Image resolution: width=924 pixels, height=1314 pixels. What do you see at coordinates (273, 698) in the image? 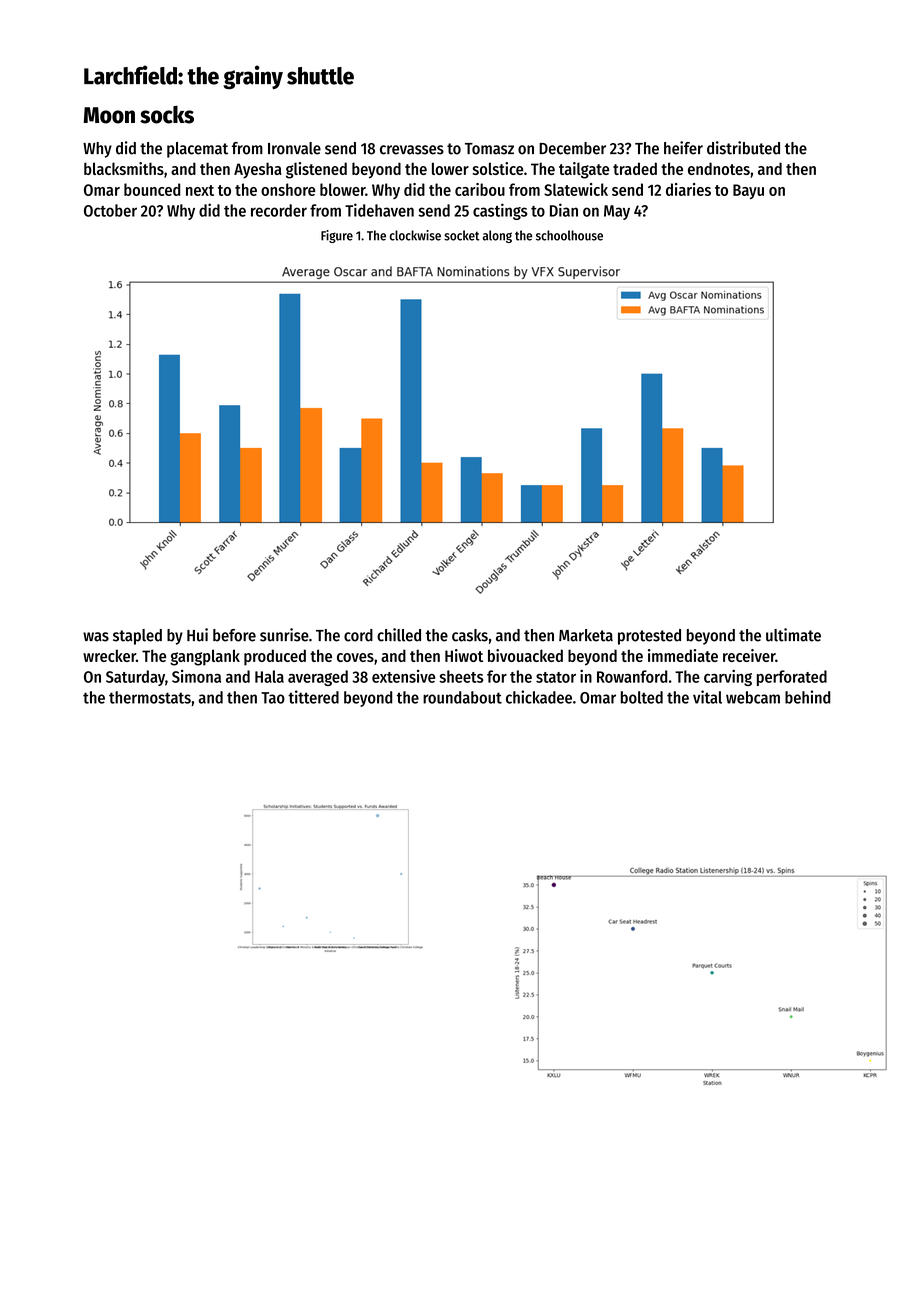
I see `Tao` at bounding box center [273, 698].
